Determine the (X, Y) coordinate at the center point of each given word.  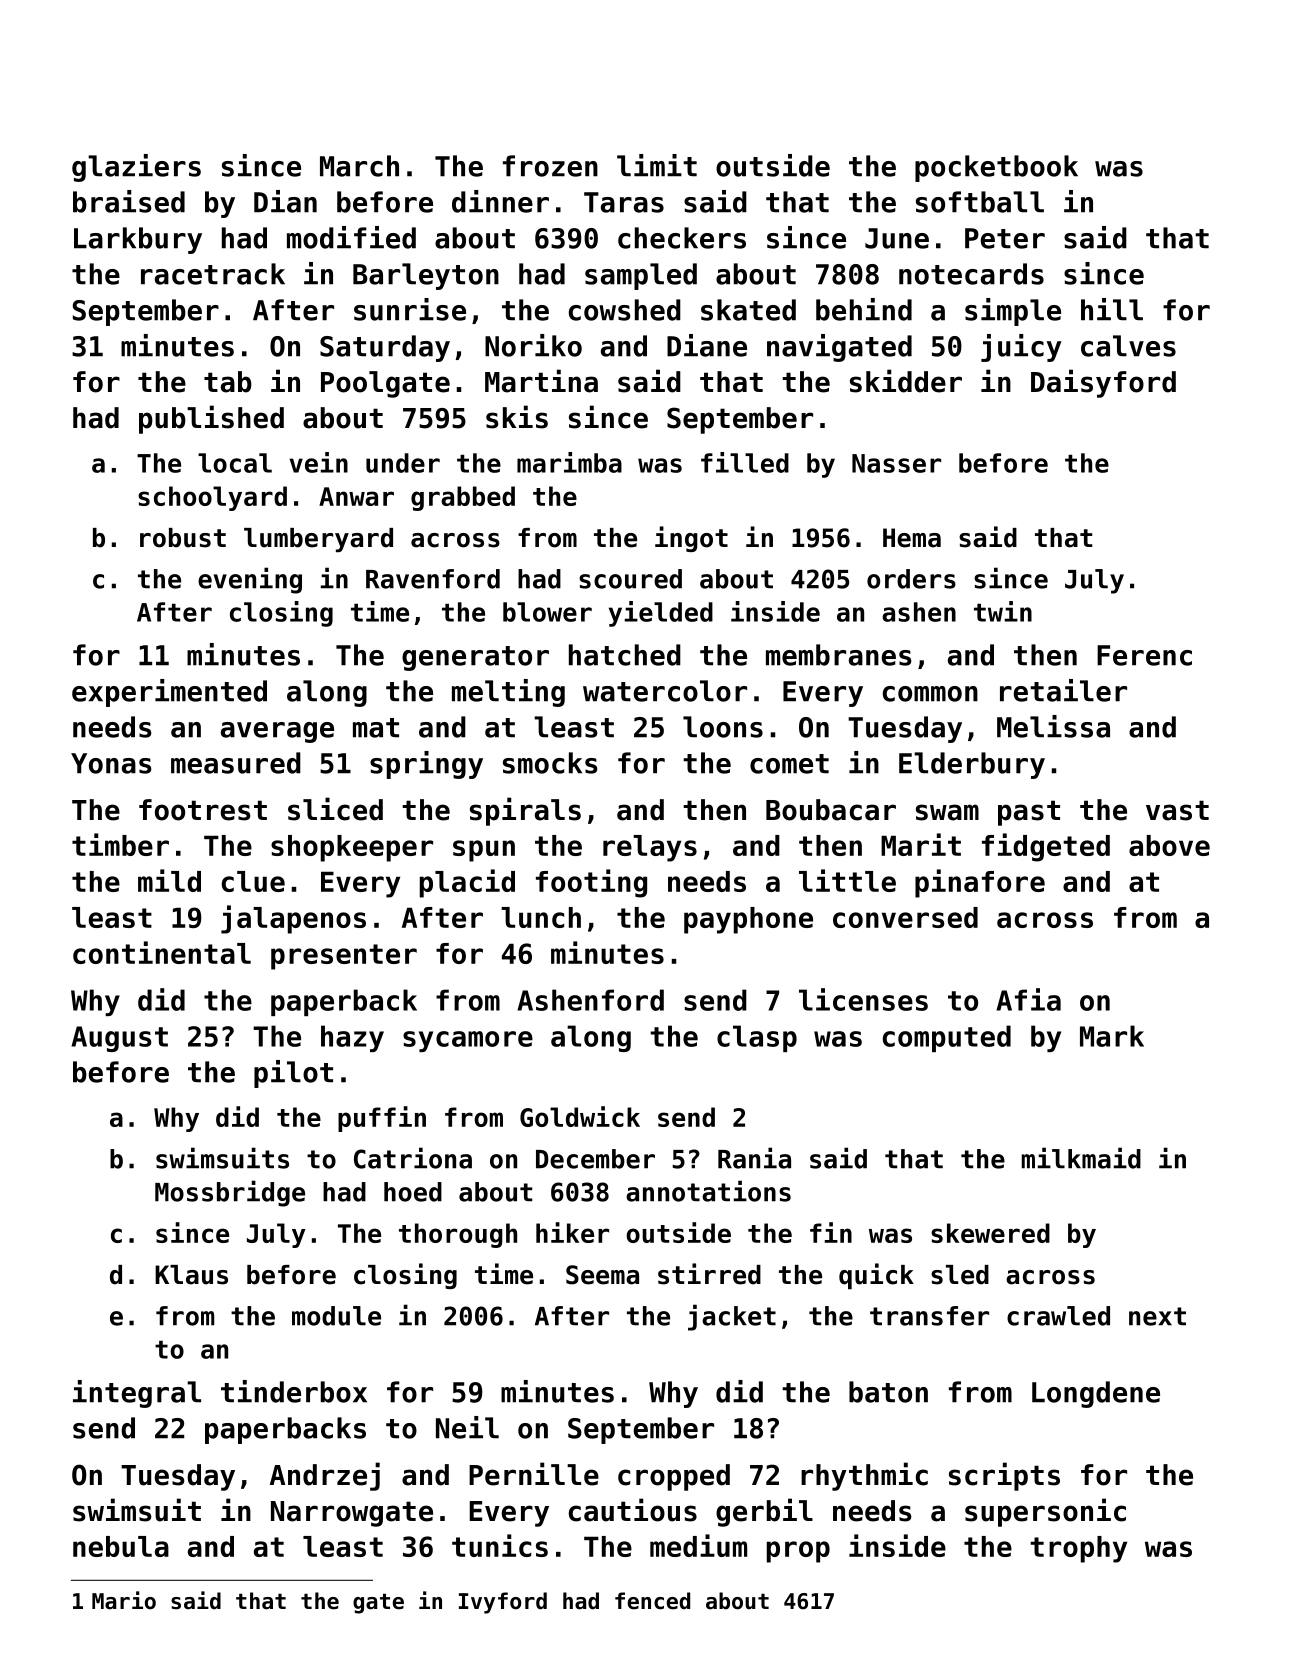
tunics (500, 1545)
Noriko (533, 345)
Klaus (191, 1275)
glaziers (136, 168)
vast (1177, 810)
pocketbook (996, 168)
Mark (1112, 1036)
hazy (352, 1038)
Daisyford (1103, 383)
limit (657, 165)
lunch (541, 917)
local (235, 463)
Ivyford (503, 1603)
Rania (754, 1158)
